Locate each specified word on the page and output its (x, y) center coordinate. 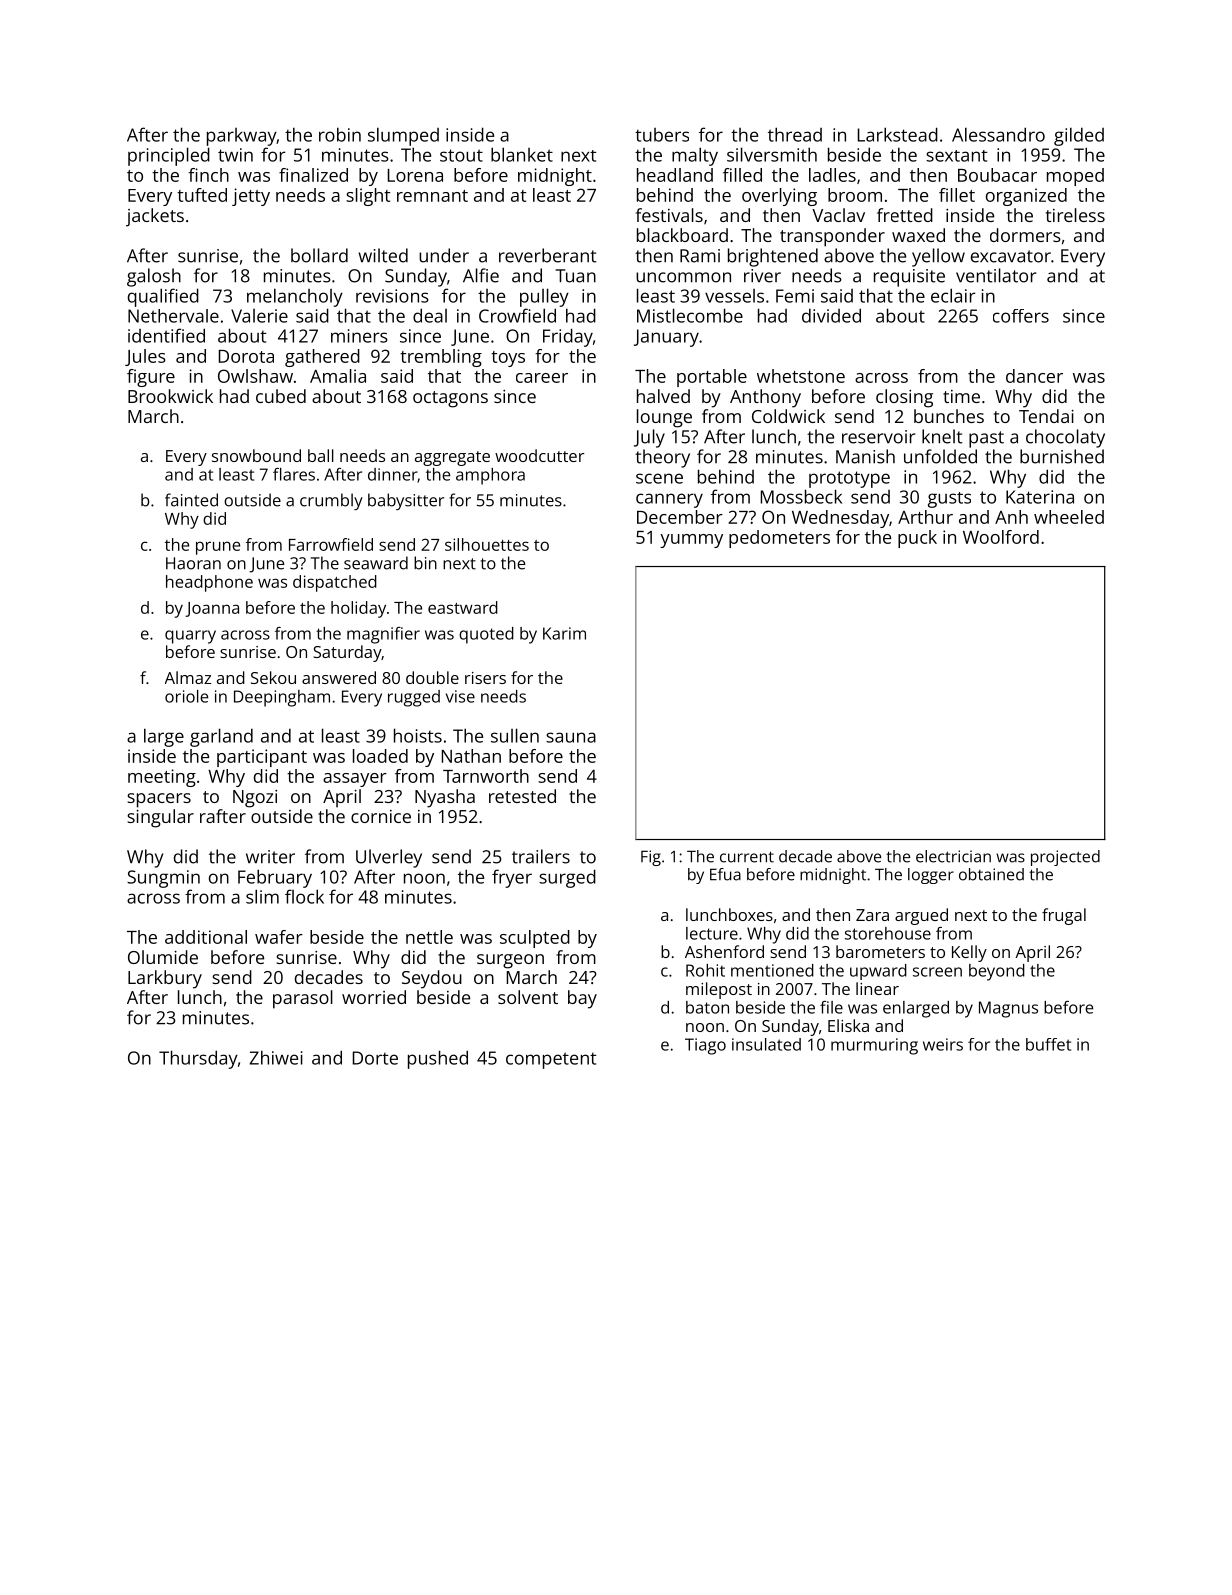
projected (1065, 858)
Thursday (198, 1059)
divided (831, 315)
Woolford (1001, 537)
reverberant (548, 255)
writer (270, 857)
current (747, 857)
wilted (383, 255)
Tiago (705, 1046)
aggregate (452, 458)
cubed (281, 396)
